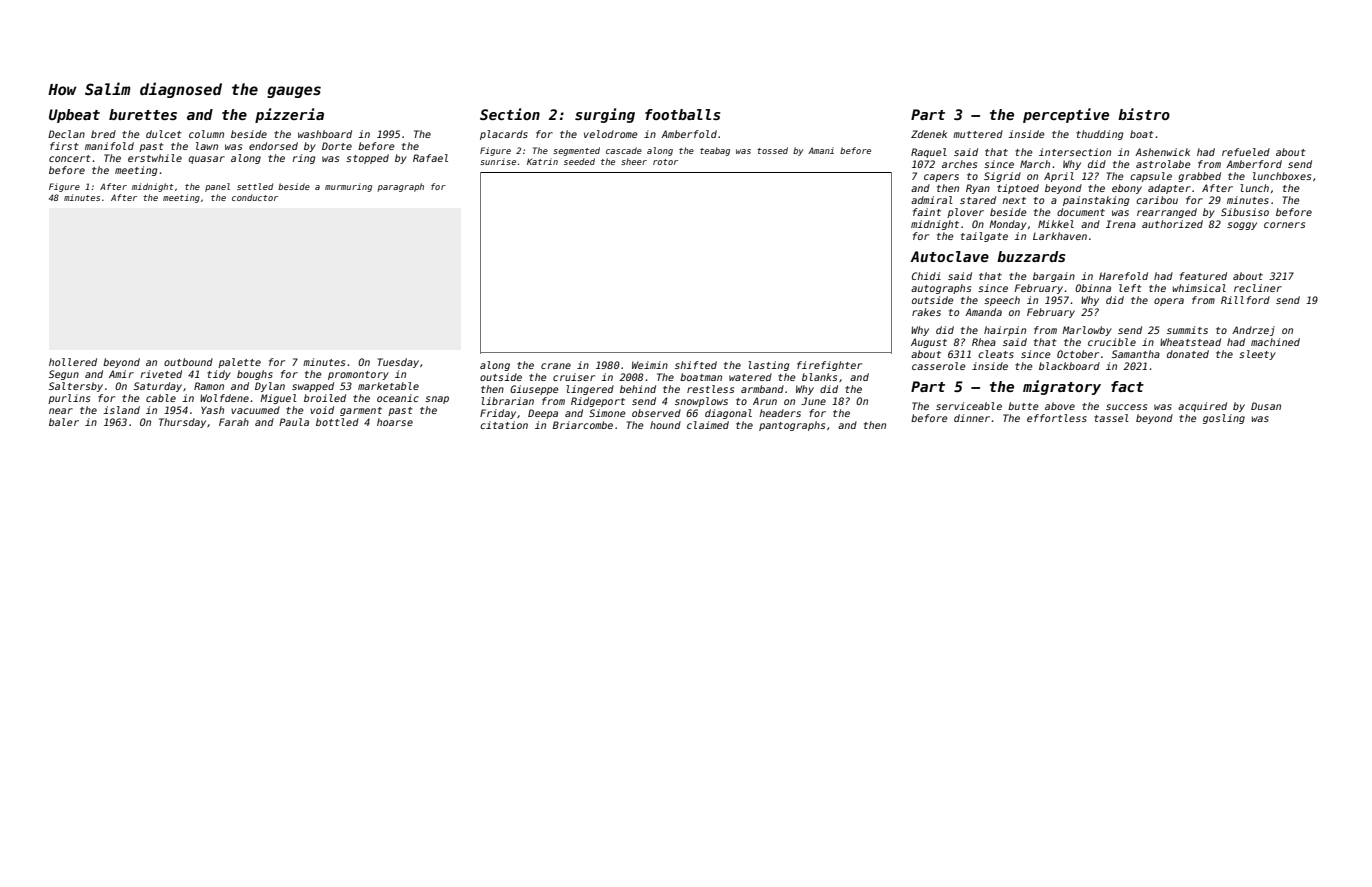 Image resolution: width=1372 pixels, height=887 pixels. Describe the element at coordinates (182, 423) in the page. I see `Thursday` at that location.
